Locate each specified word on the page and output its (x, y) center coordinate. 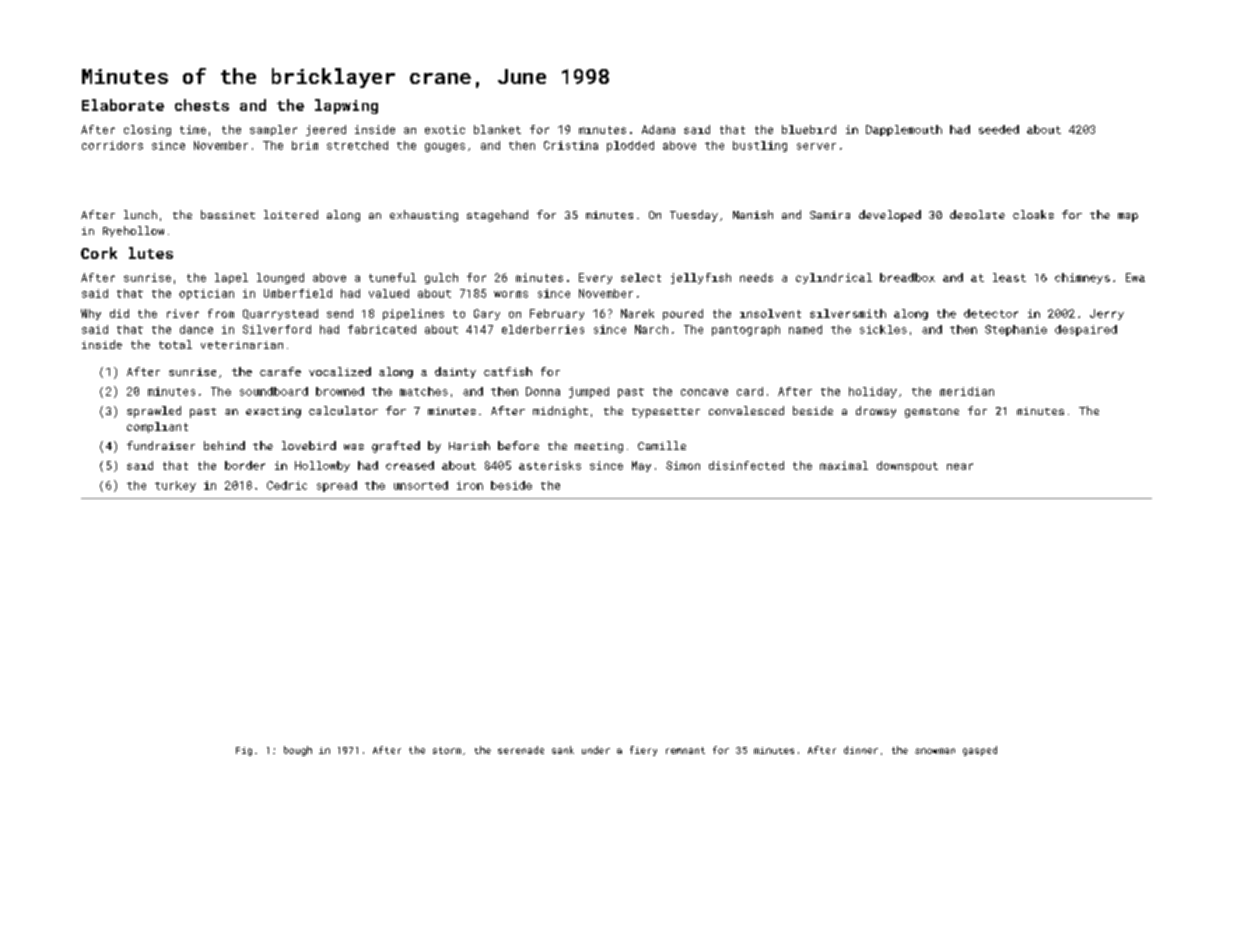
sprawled (154, 412)
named (805, 329)
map (1128, 217)
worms (511, 294)
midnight (560, 412)
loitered (291, 214)
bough (298, 751)
